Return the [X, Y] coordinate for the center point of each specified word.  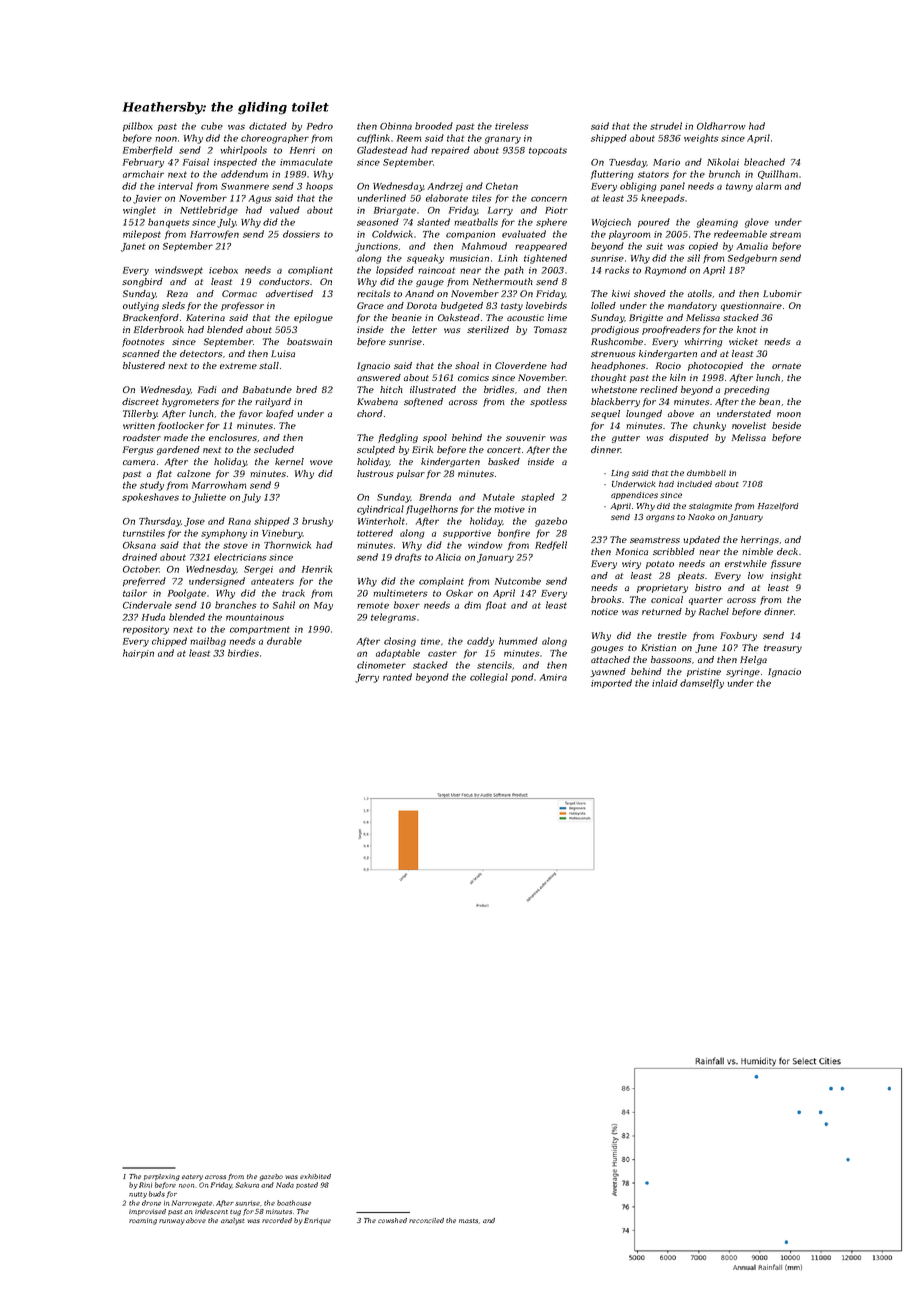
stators [653, 174]
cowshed [392, 1220]
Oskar [459, 593]
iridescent [211, 1211]
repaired [450, 150]
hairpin [138, 653]
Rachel [714, 611]
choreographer [275, 139]
